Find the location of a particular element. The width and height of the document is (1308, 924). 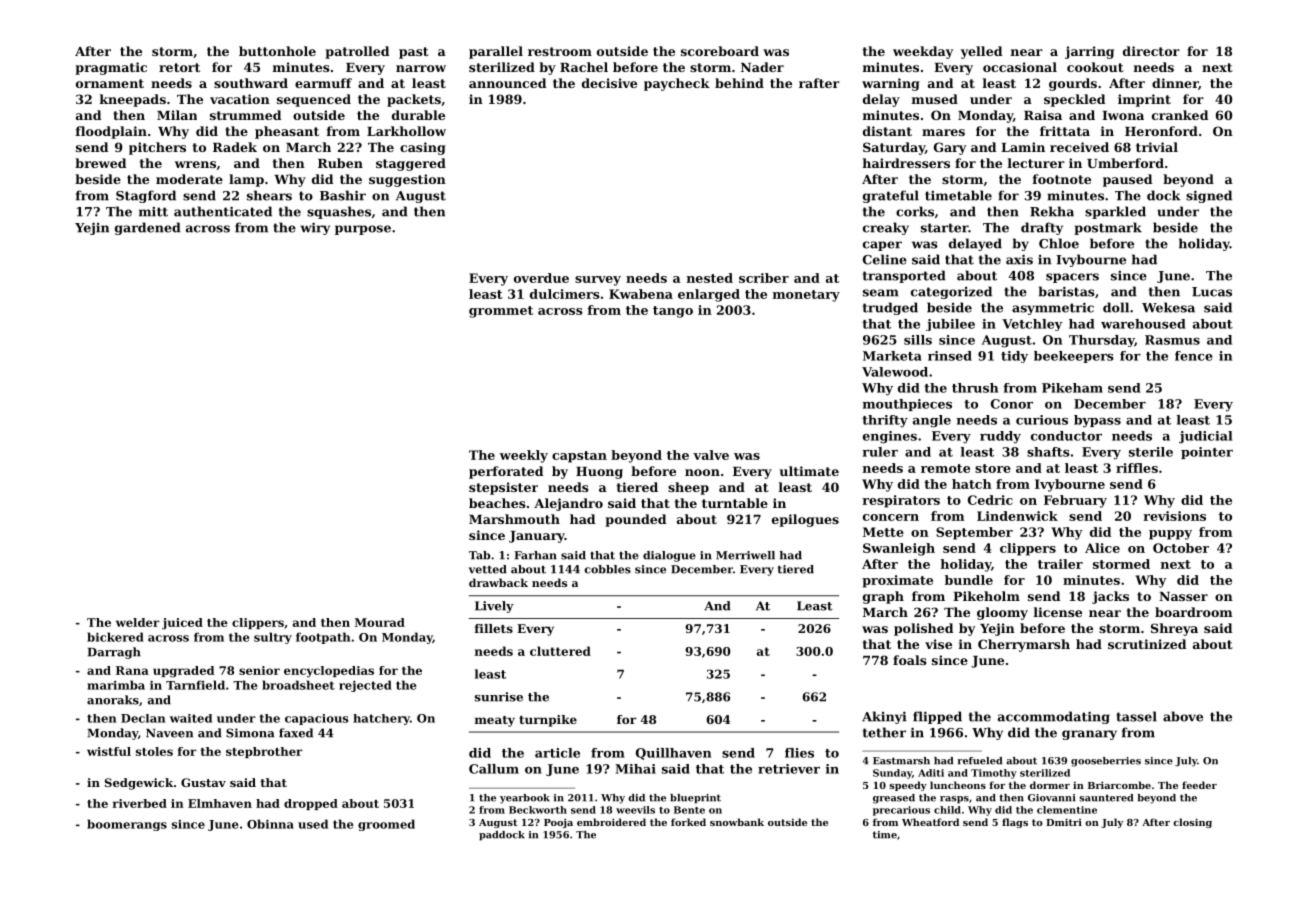

valve is located at coordinates (711, 455).
